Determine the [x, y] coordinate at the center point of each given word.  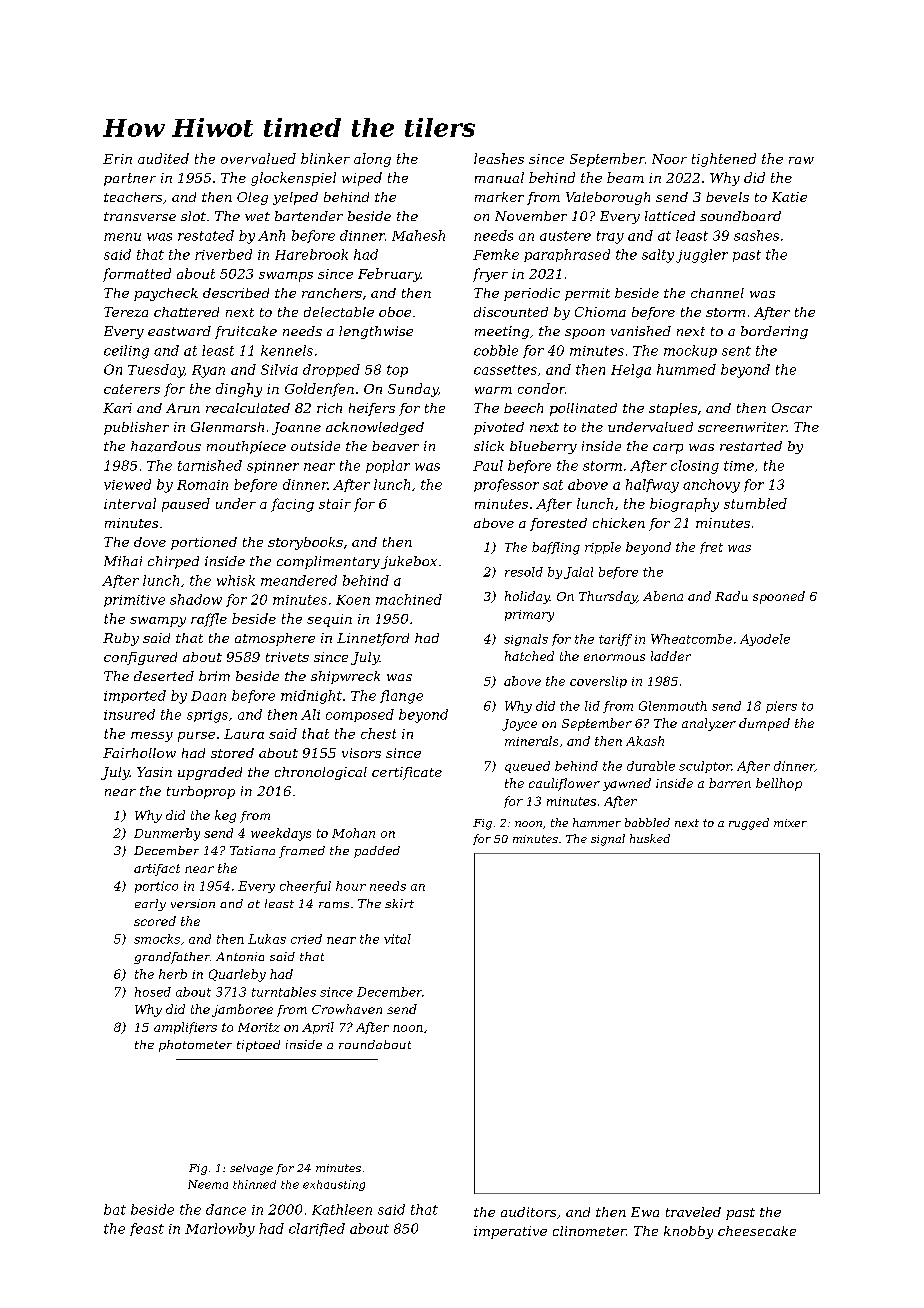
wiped [362, 179]
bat [115, 1209]
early [150, 905]
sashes [756, 235]
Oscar [792, 408]
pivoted [499, 428]
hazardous [166, 446]
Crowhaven [347, 1009]
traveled [693, 1212]
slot [193, 216]
